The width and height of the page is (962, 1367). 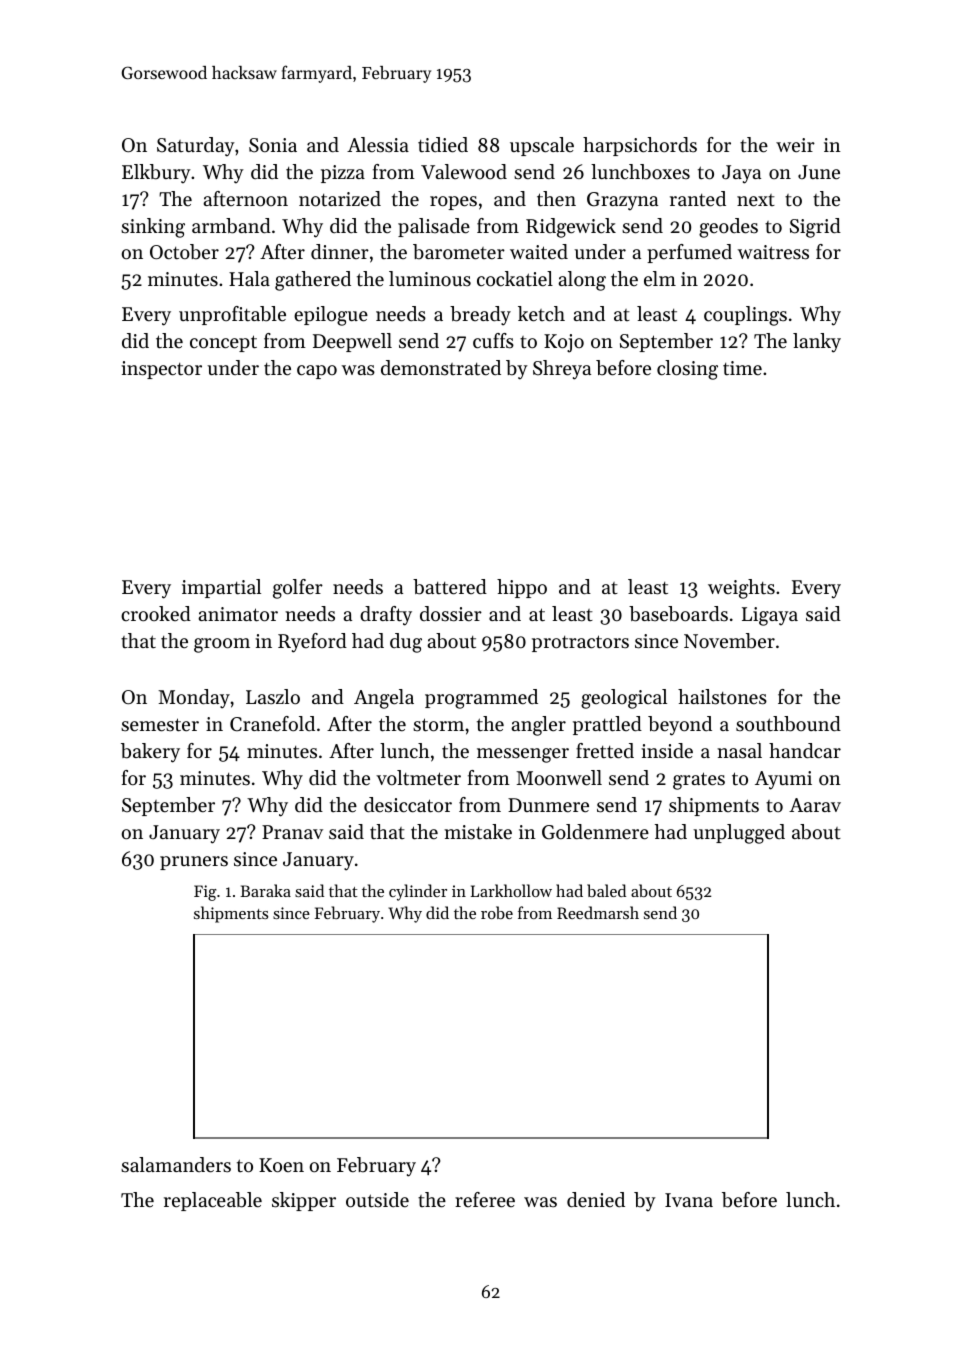 I want to click on tidied, so click(x=443, y=145).
